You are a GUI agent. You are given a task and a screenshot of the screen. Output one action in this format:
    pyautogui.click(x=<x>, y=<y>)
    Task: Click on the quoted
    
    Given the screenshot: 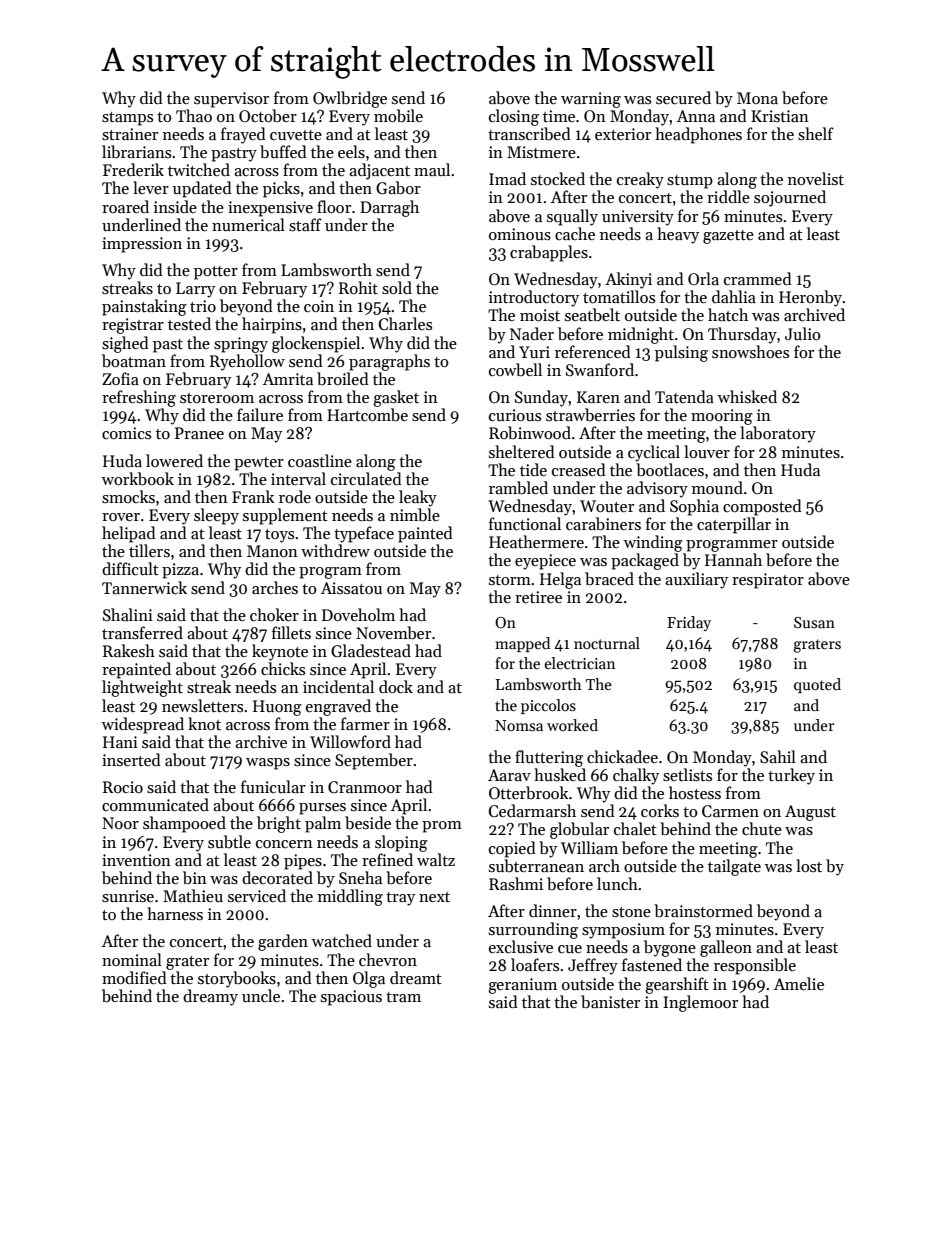 What is the action you would take?
    pyautogui.click(x=817, y=685)
